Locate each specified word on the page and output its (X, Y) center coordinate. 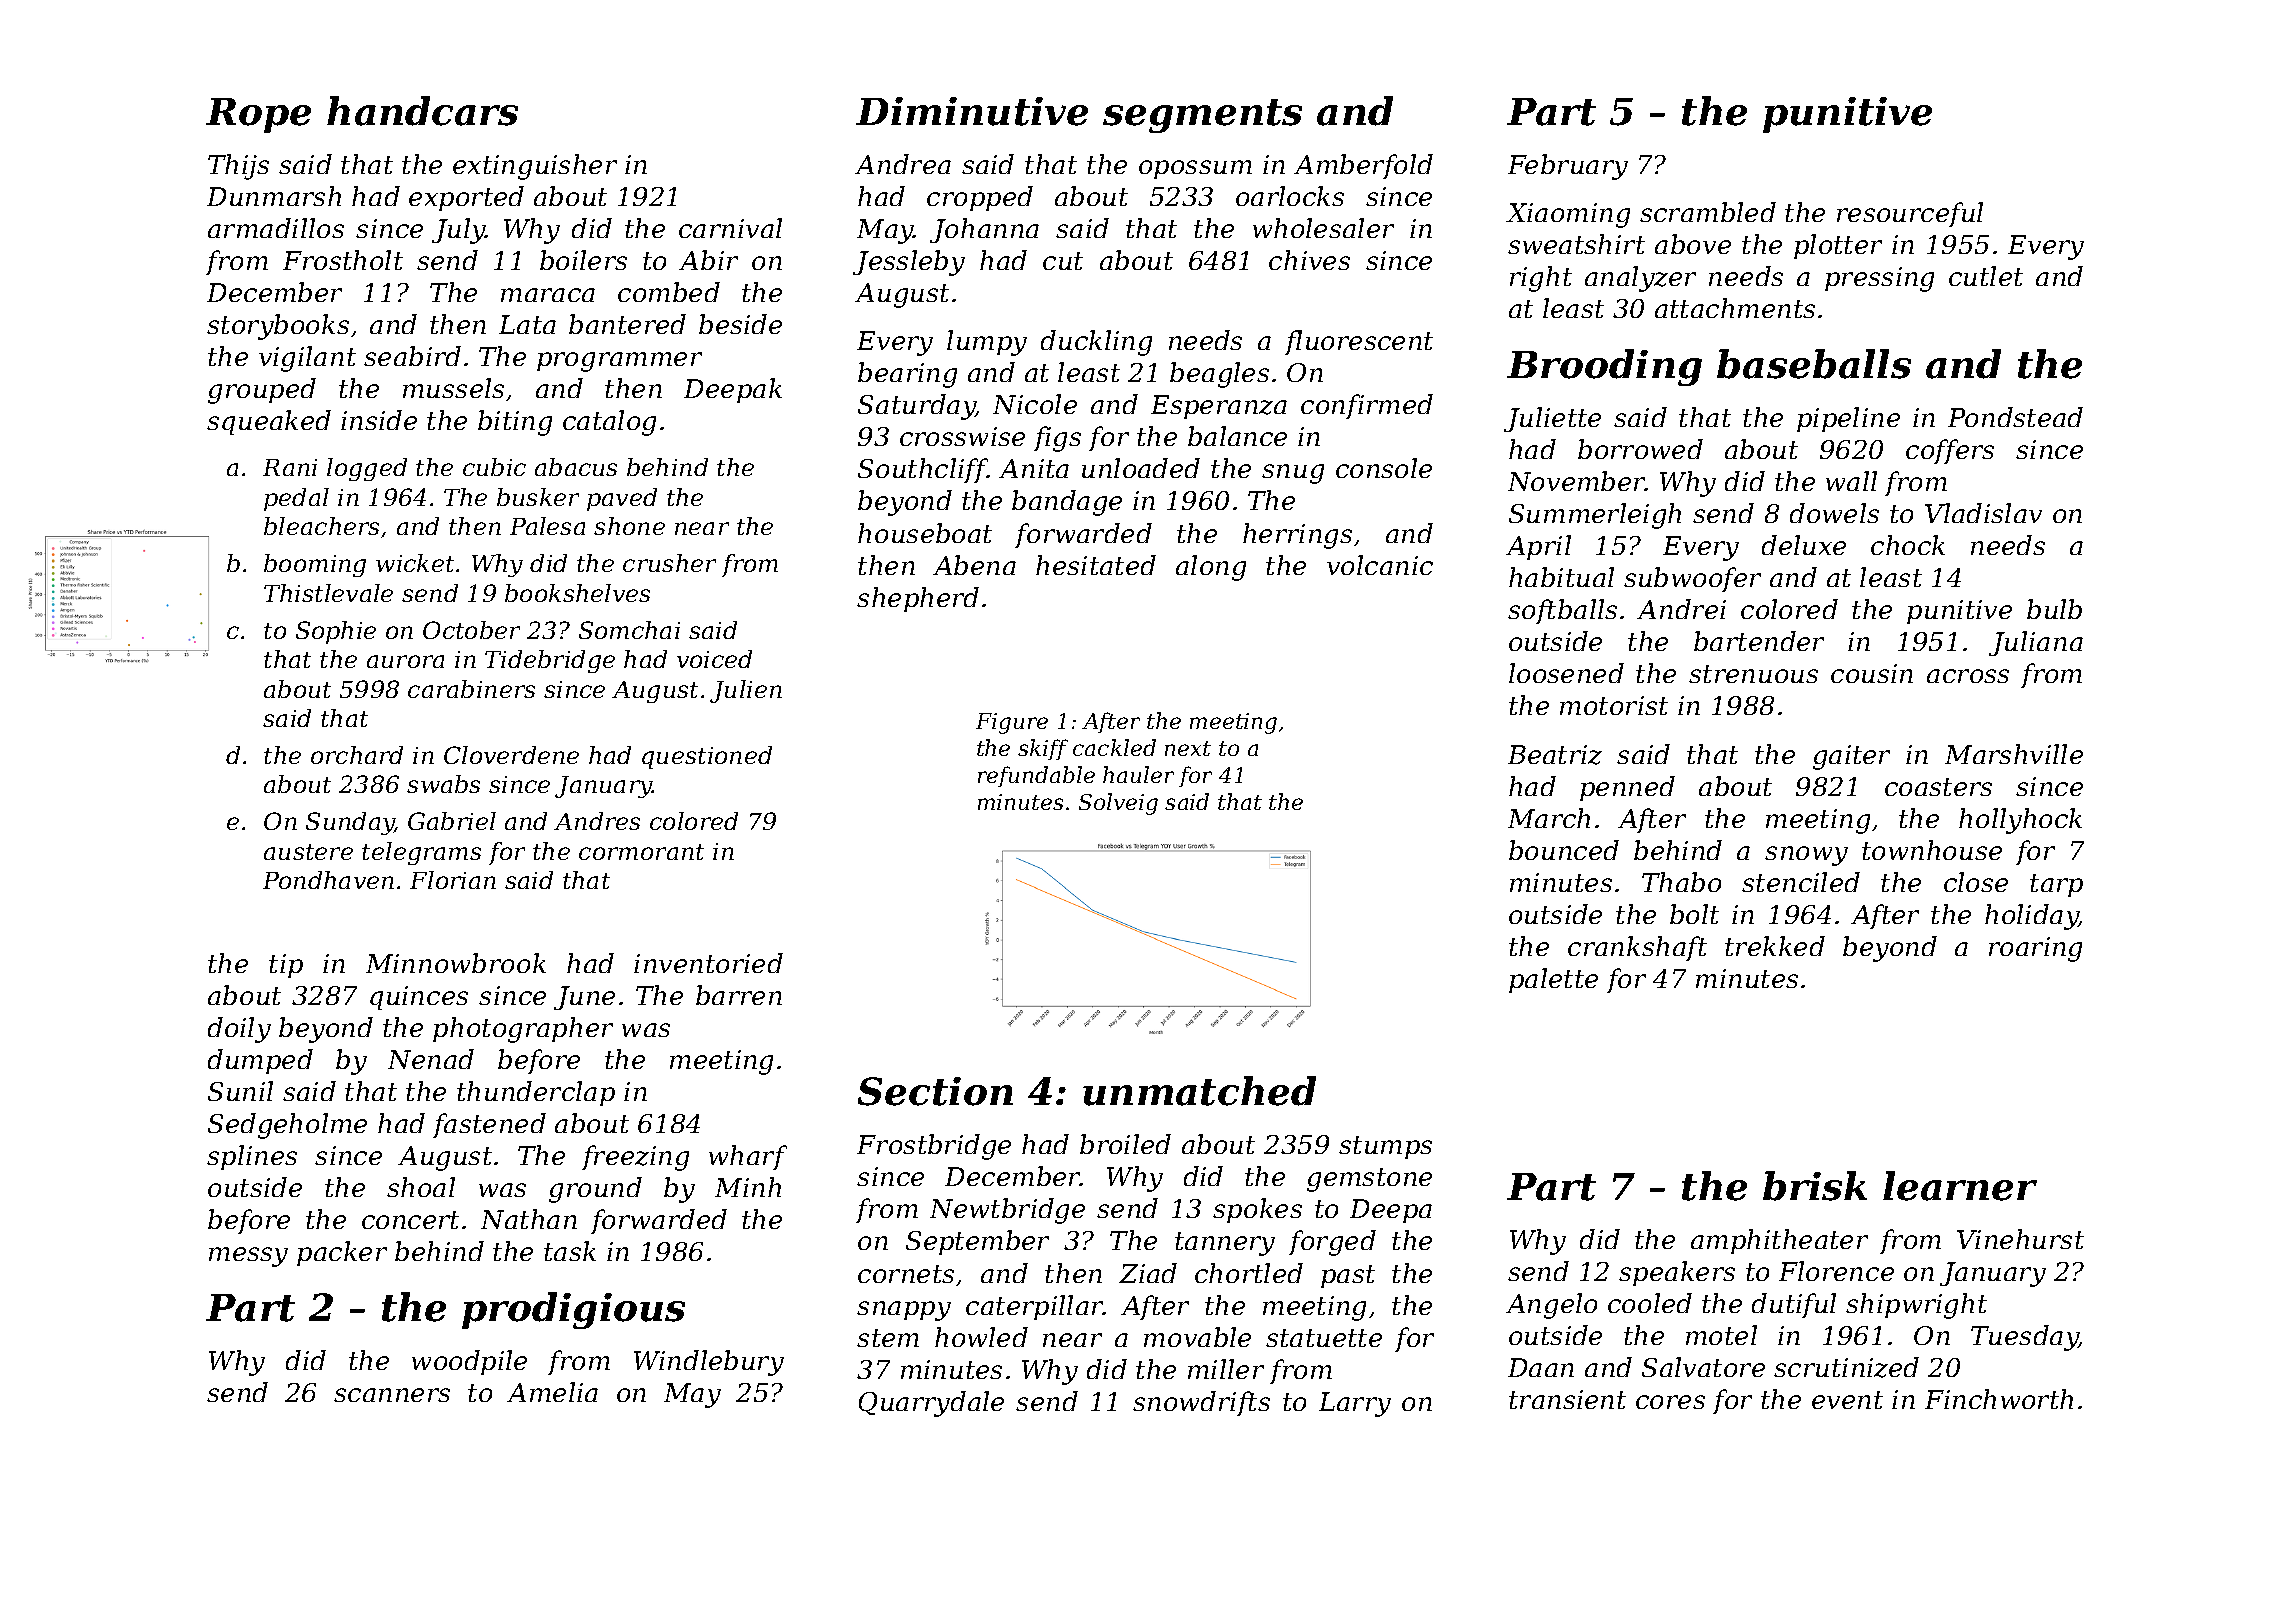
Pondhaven (328, 880)
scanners (392, 1395)
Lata (527, 324)
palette (1553, 980)
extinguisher (535, 167)
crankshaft (1637, 948)
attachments (1735, 308)
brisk (1815, 1186)
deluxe (1804, 545)
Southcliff (923, 470)
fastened (489, 1125)
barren (739, 995)
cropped (980, 198)
